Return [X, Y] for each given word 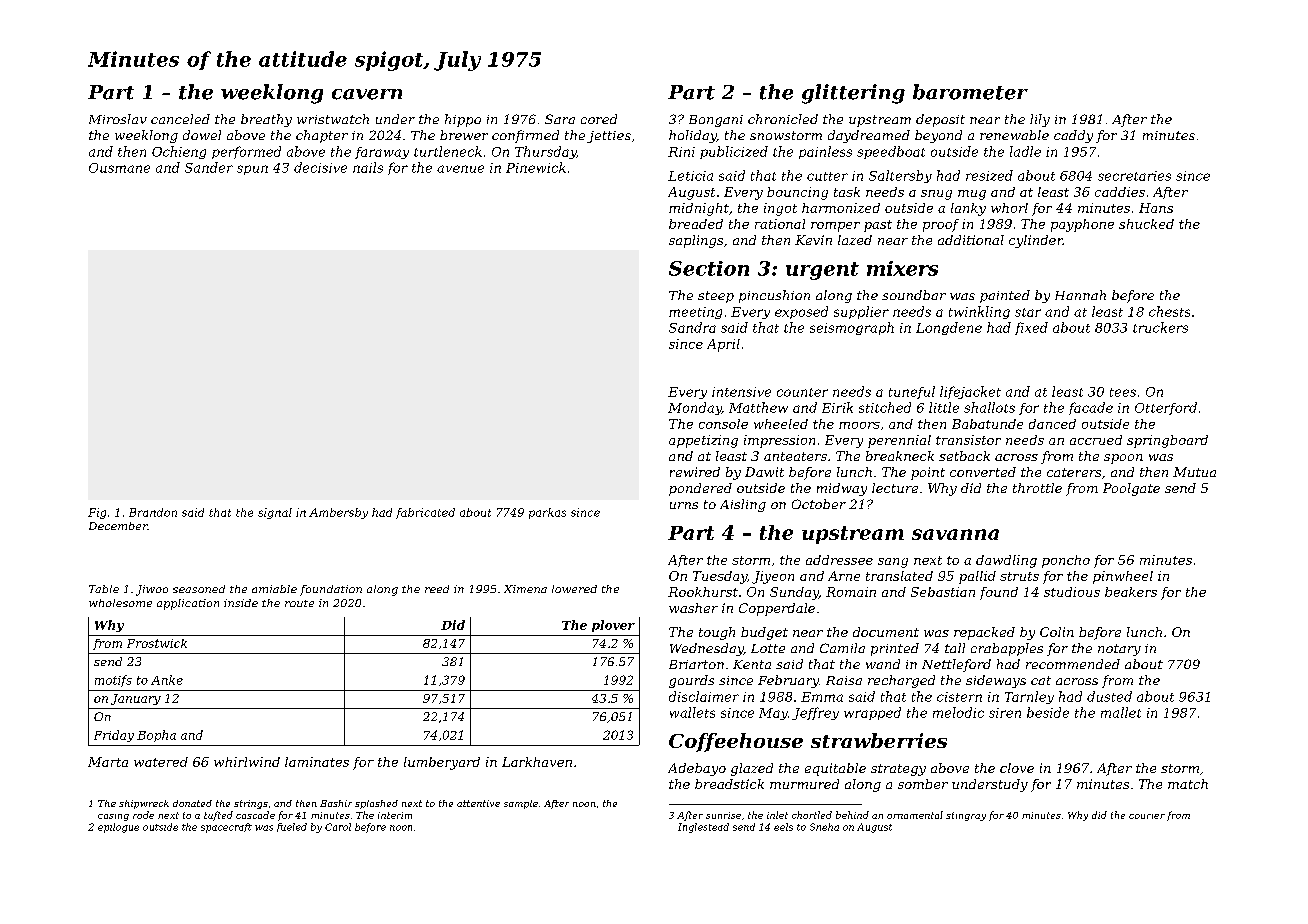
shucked [1146, 224]
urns [684, 505]
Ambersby [338, 513]
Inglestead [703, 828]
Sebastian [943, 592]
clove [1017, 768]
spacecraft [226, 828]
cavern [367, 94]
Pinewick [536, 167]
